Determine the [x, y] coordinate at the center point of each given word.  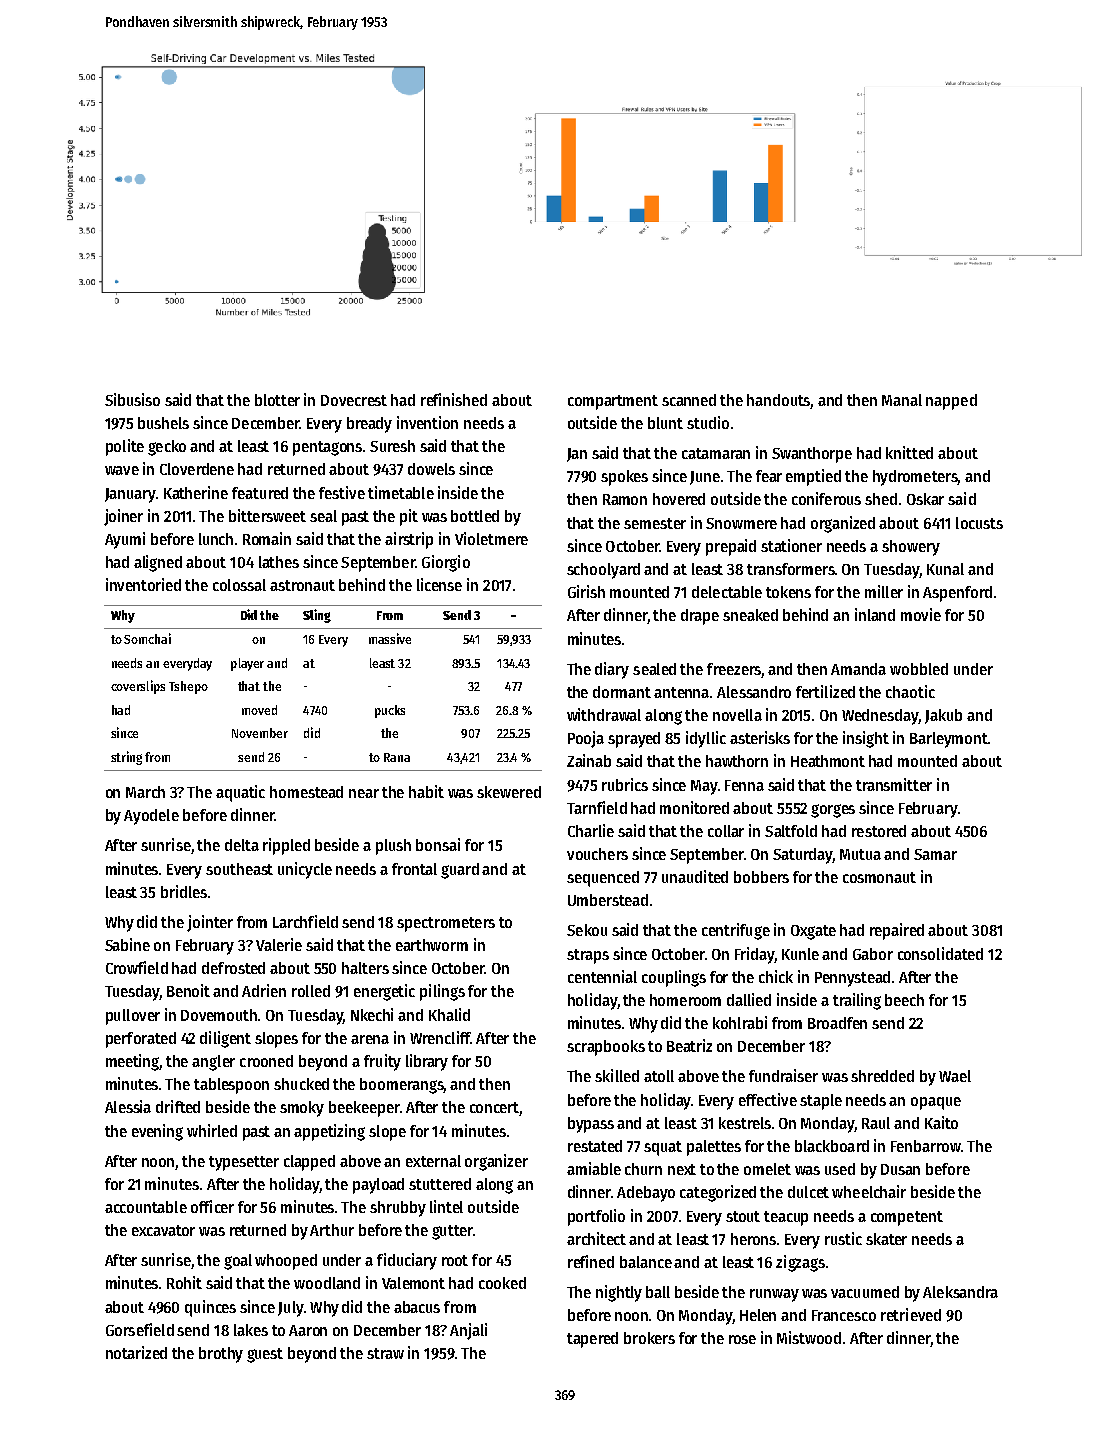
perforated [141, 1040]
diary [612, 670]
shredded [882, 1076]
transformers [791, 569]
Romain [267, 538]
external [433, 1161]
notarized [136, 1352]
